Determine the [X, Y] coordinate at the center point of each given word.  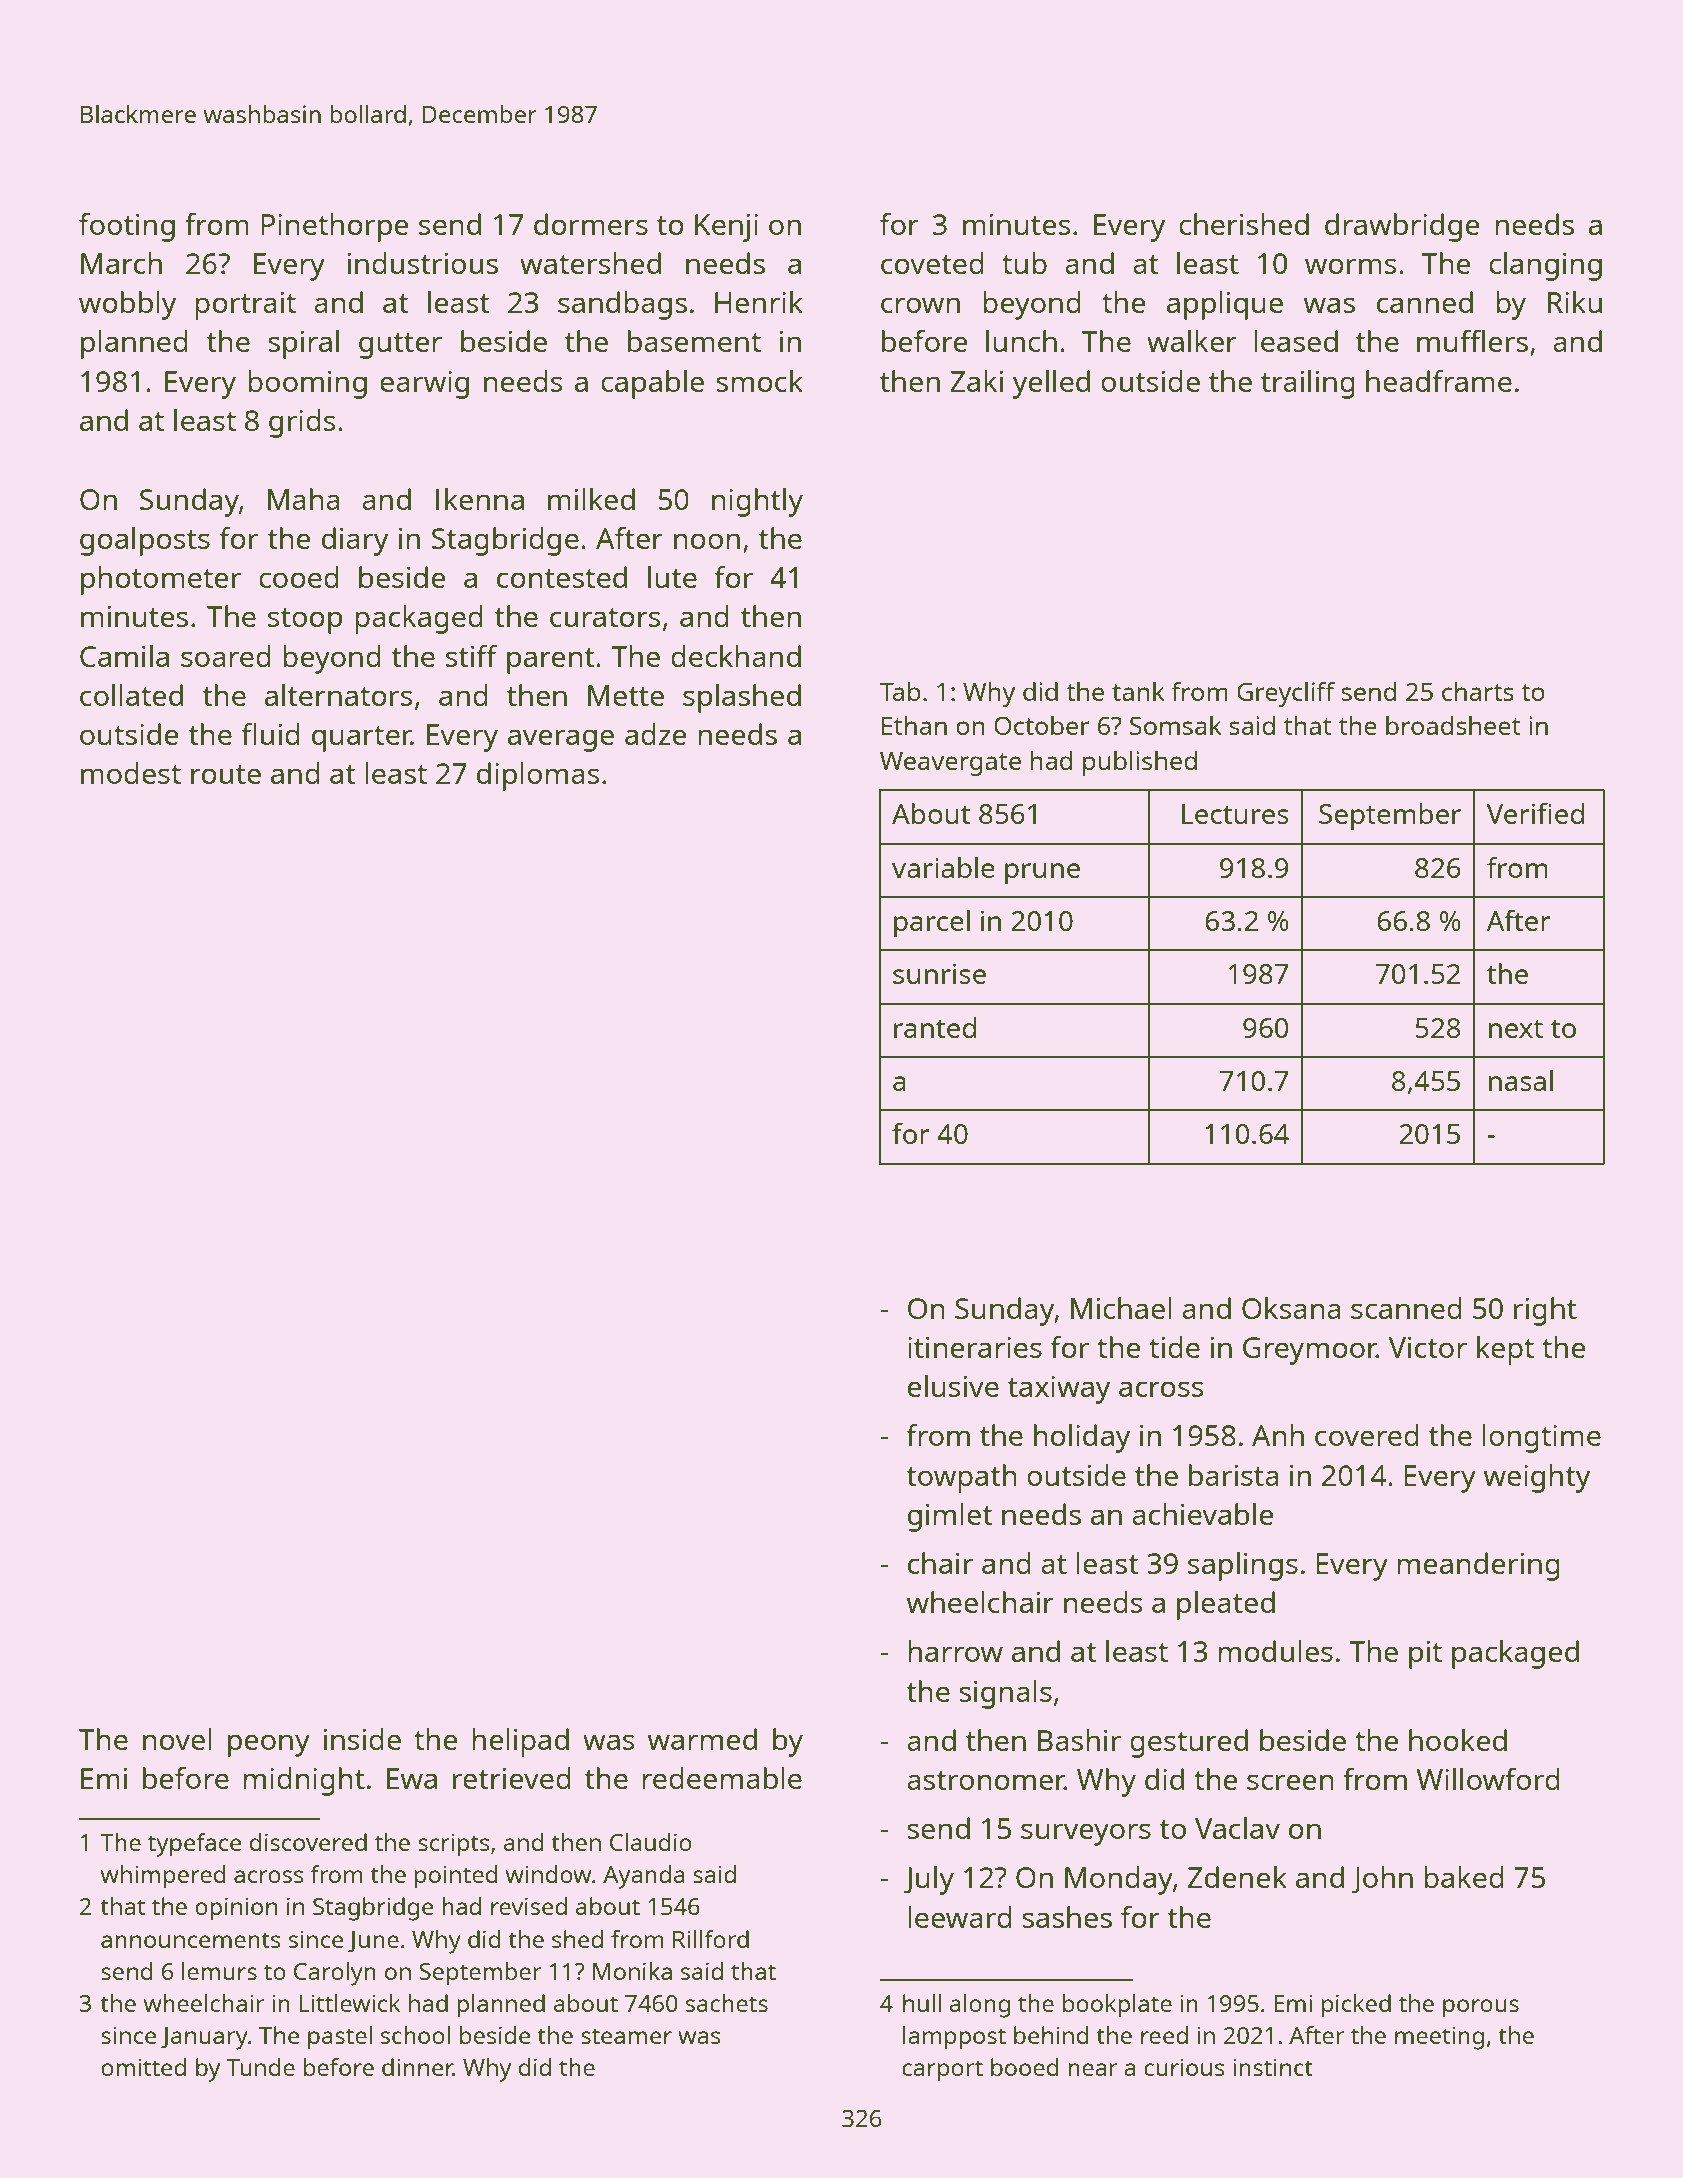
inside [362, 1739]
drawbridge [1402, 227]
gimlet [950, 1517]
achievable [1202, 1514]
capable [652, 384]
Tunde [261, 2067]
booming [307, 384]
